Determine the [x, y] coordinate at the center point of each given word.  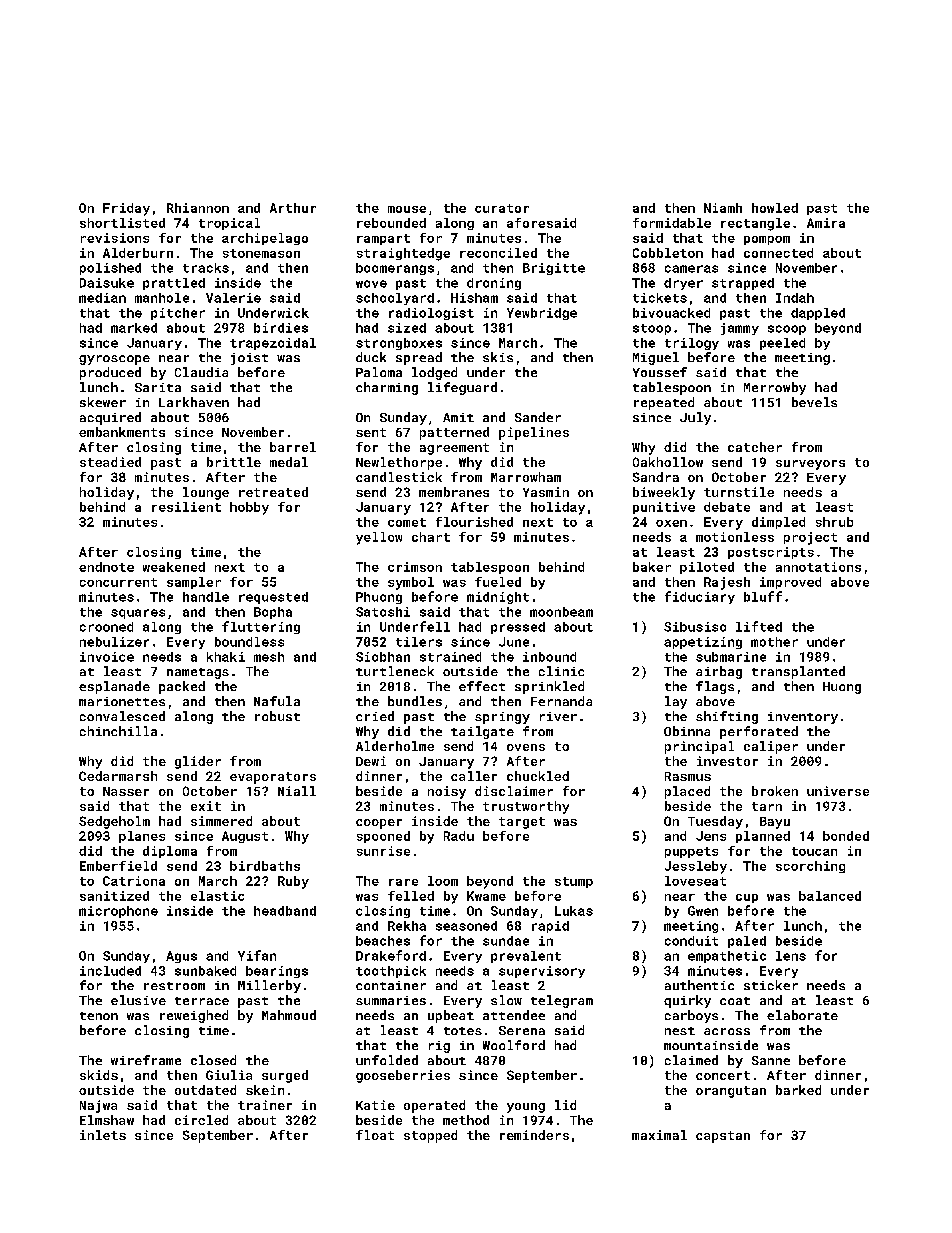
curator [502, 208]
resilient [186, 507]
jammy [740, 329]
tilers [419, 642]
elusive [138, 1000]
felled [411, 896]
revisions [115, 238]
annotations [818, 567]
